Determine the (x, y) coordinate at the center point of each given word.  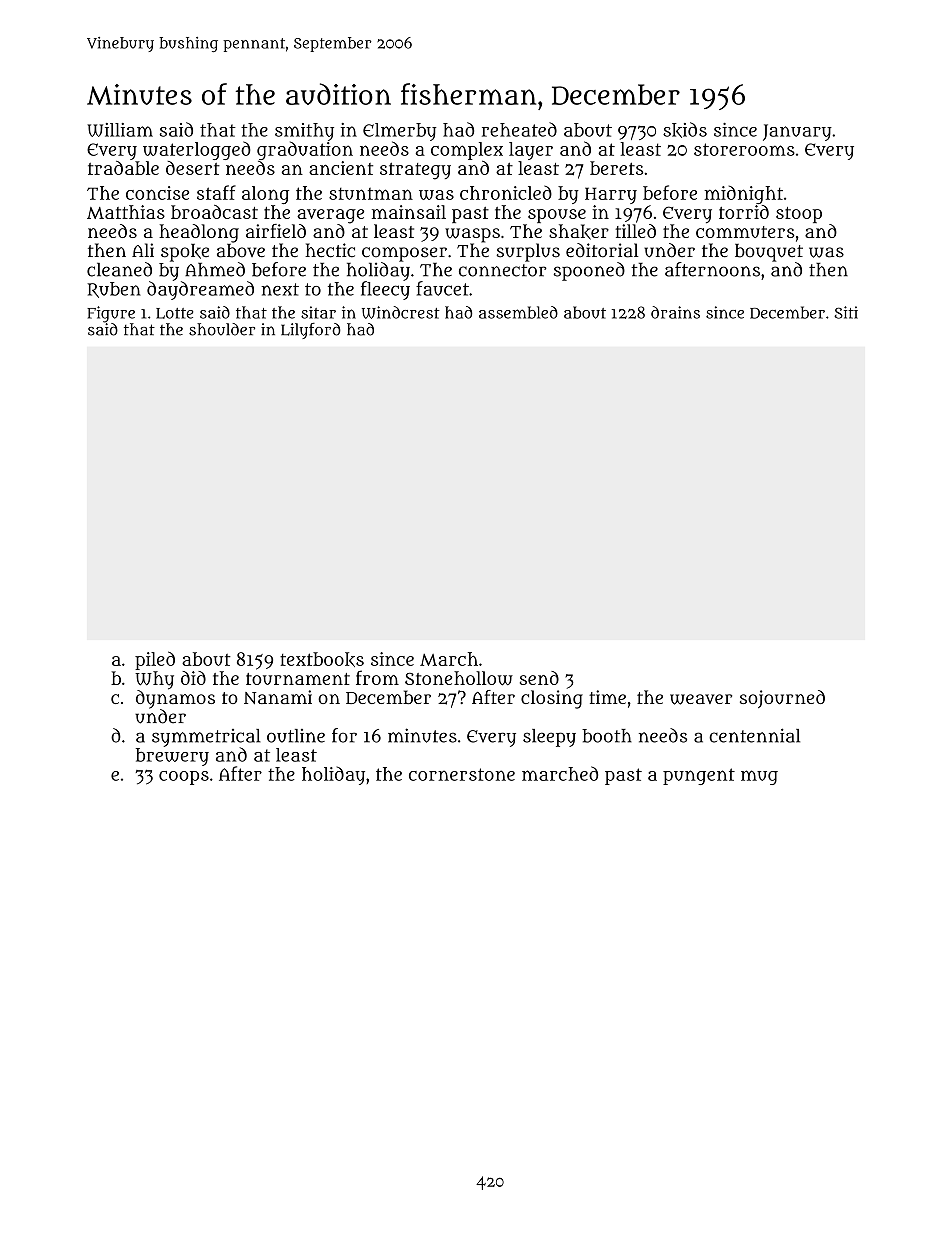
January (797, 132)
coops (184, 778)
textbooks (322, 659)
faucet (442, 288)
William (120, 130)
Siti (846, 312)
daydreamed (200, 290)
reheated (519, 129)
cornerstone (462, 774)
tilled (635, 231)
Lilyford (311, 331)
